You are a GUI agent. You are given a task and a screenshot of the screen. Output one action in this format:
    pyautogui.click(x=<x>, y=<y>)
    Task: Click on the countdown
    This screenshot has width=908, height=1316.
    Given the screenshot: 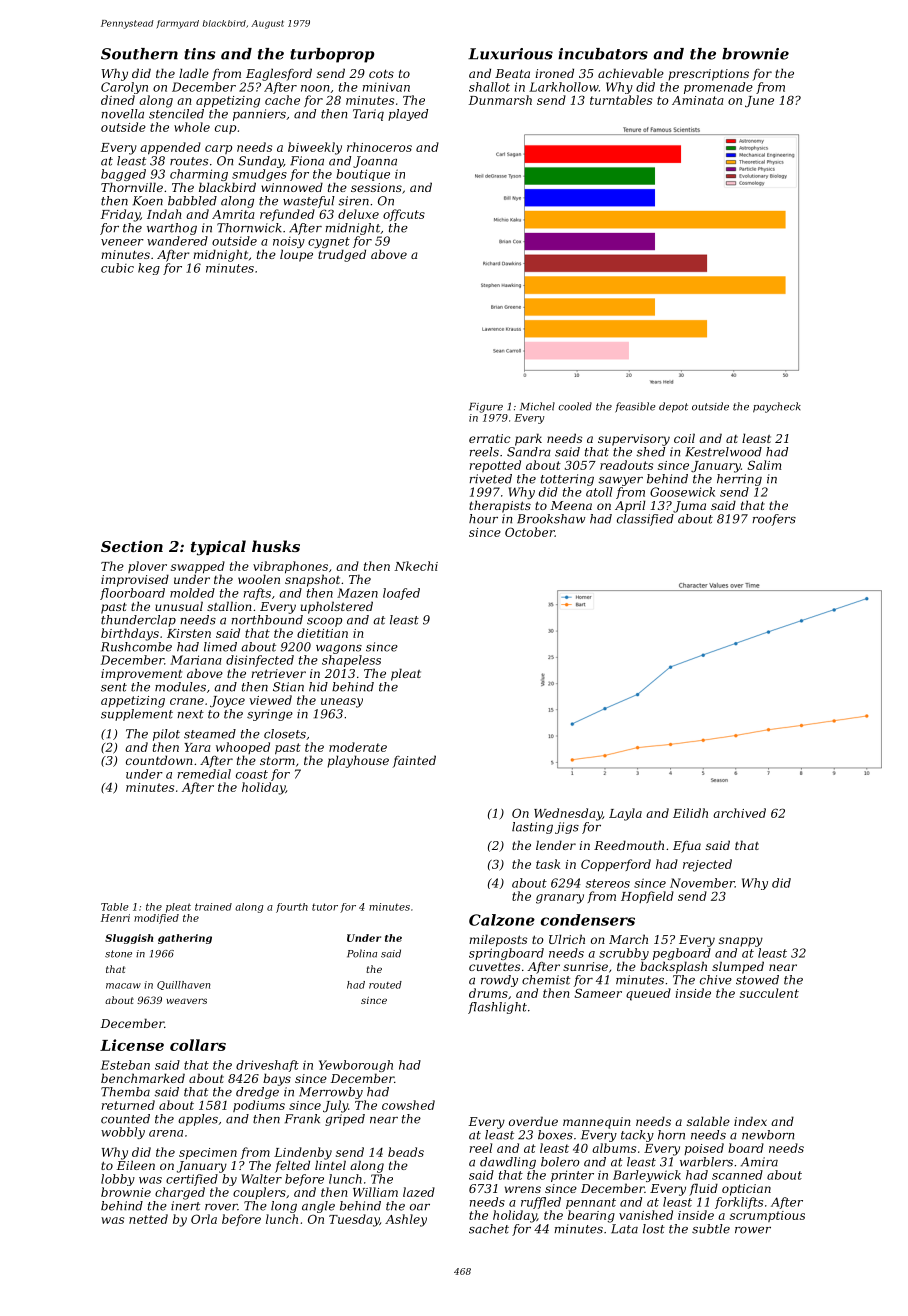 What is the action you would take?
    pyautogui.click(x=159, y=760)
